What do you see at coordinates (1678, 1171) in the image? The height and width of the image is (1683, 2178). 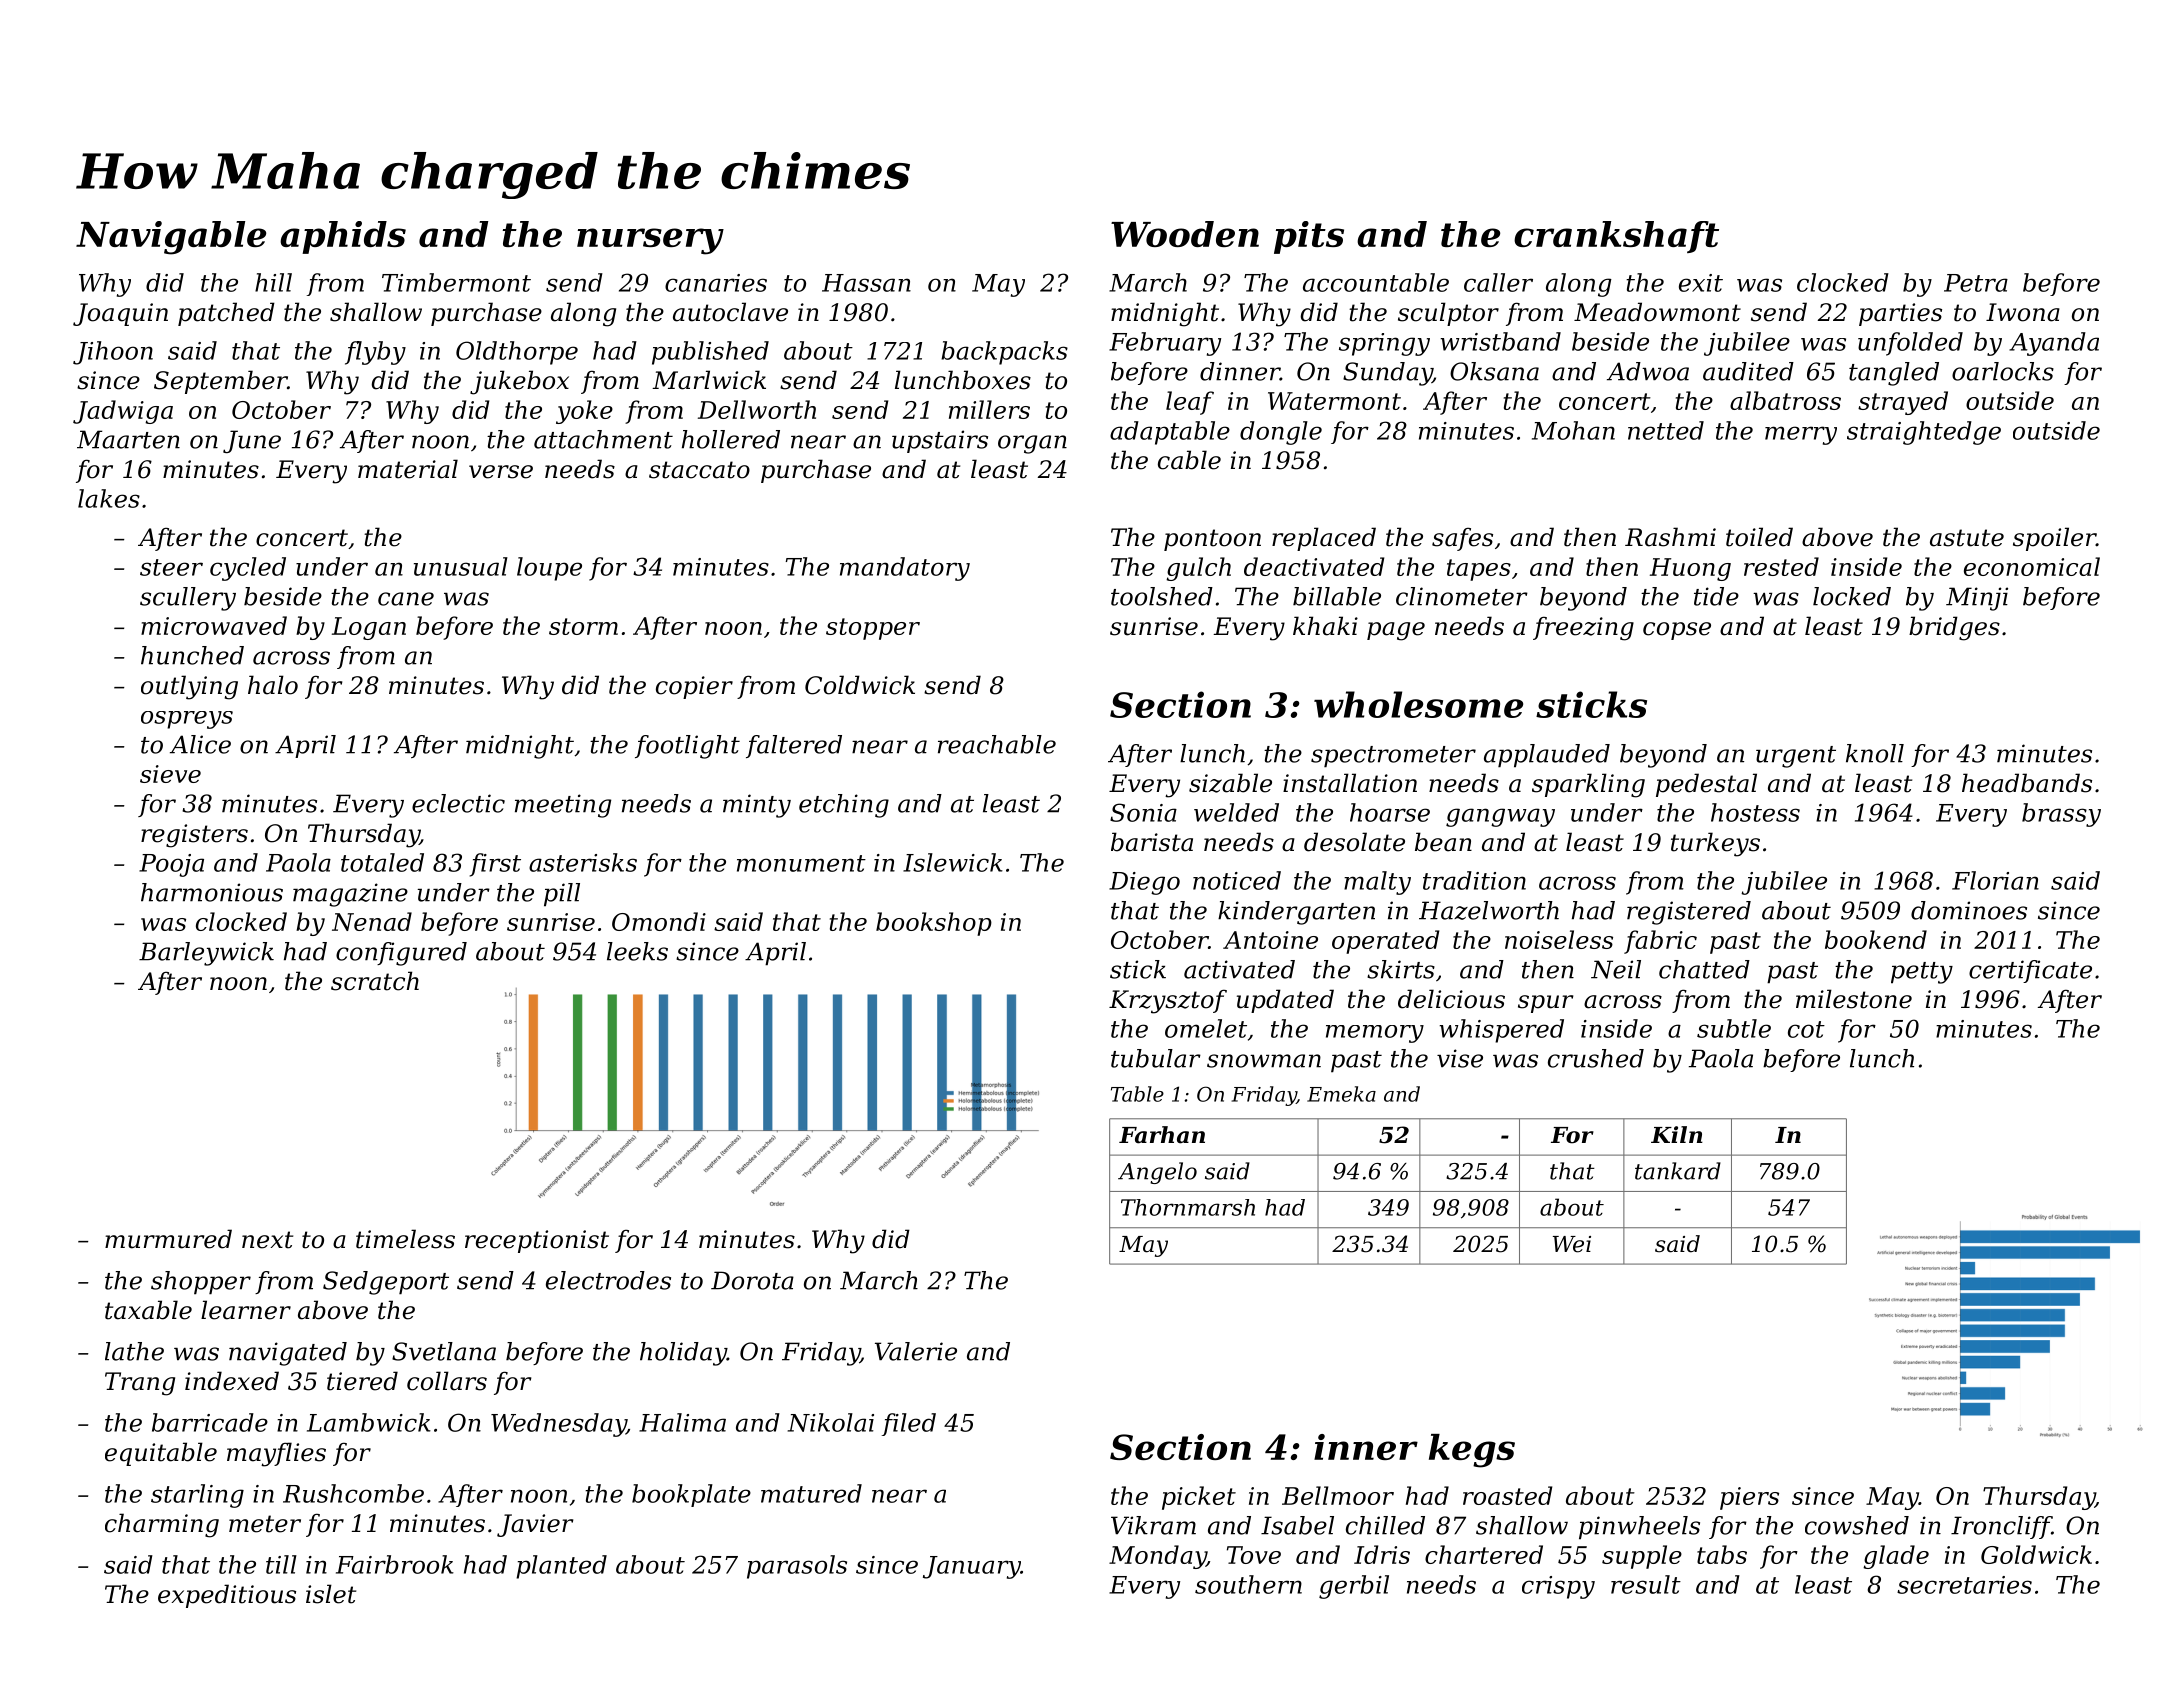 I see `tankard` at bounding box center [1678, 1171].
